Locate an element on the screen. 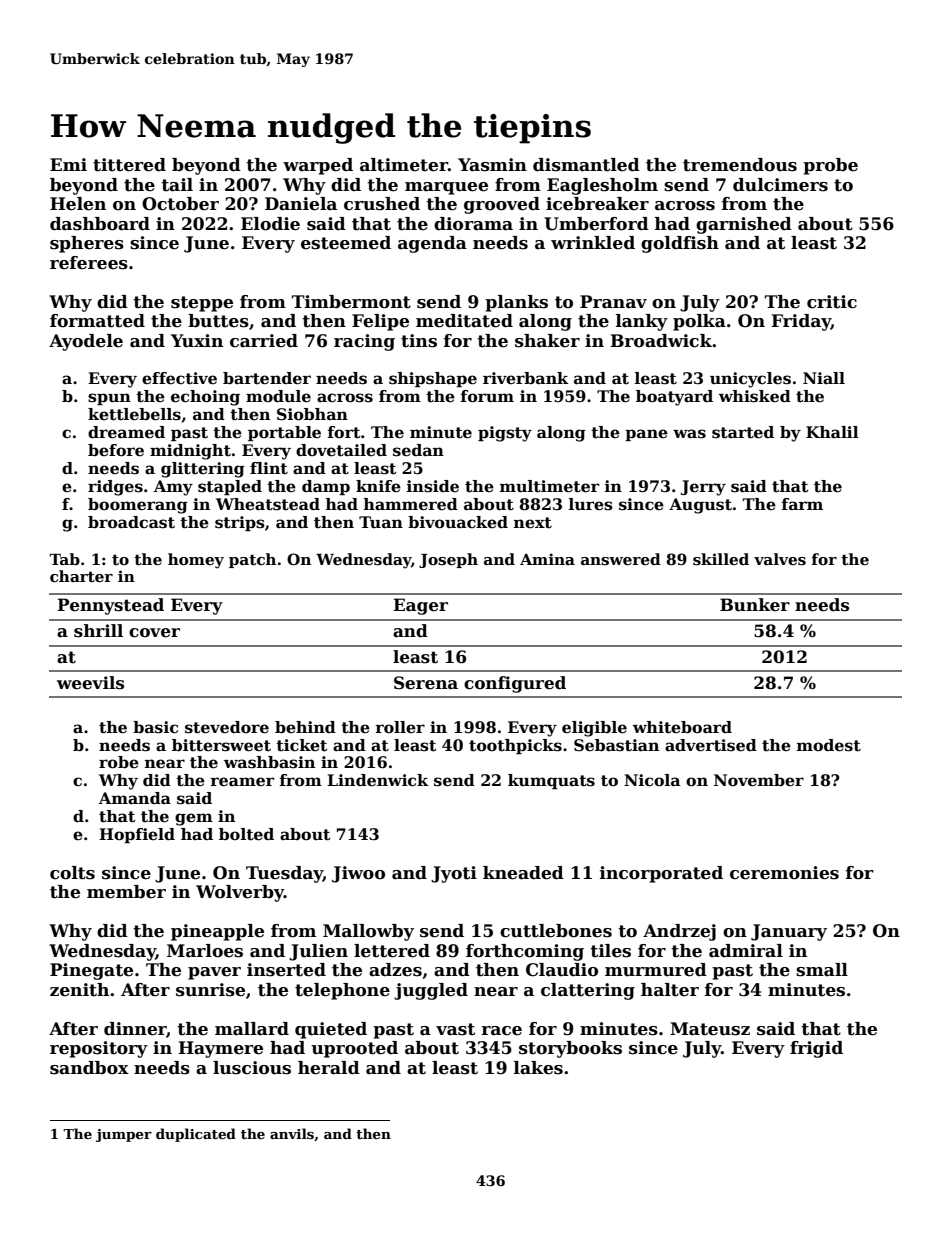 The width and height of the screenshot is (952, 1233). Niall is located at coordinates (824, 378).
